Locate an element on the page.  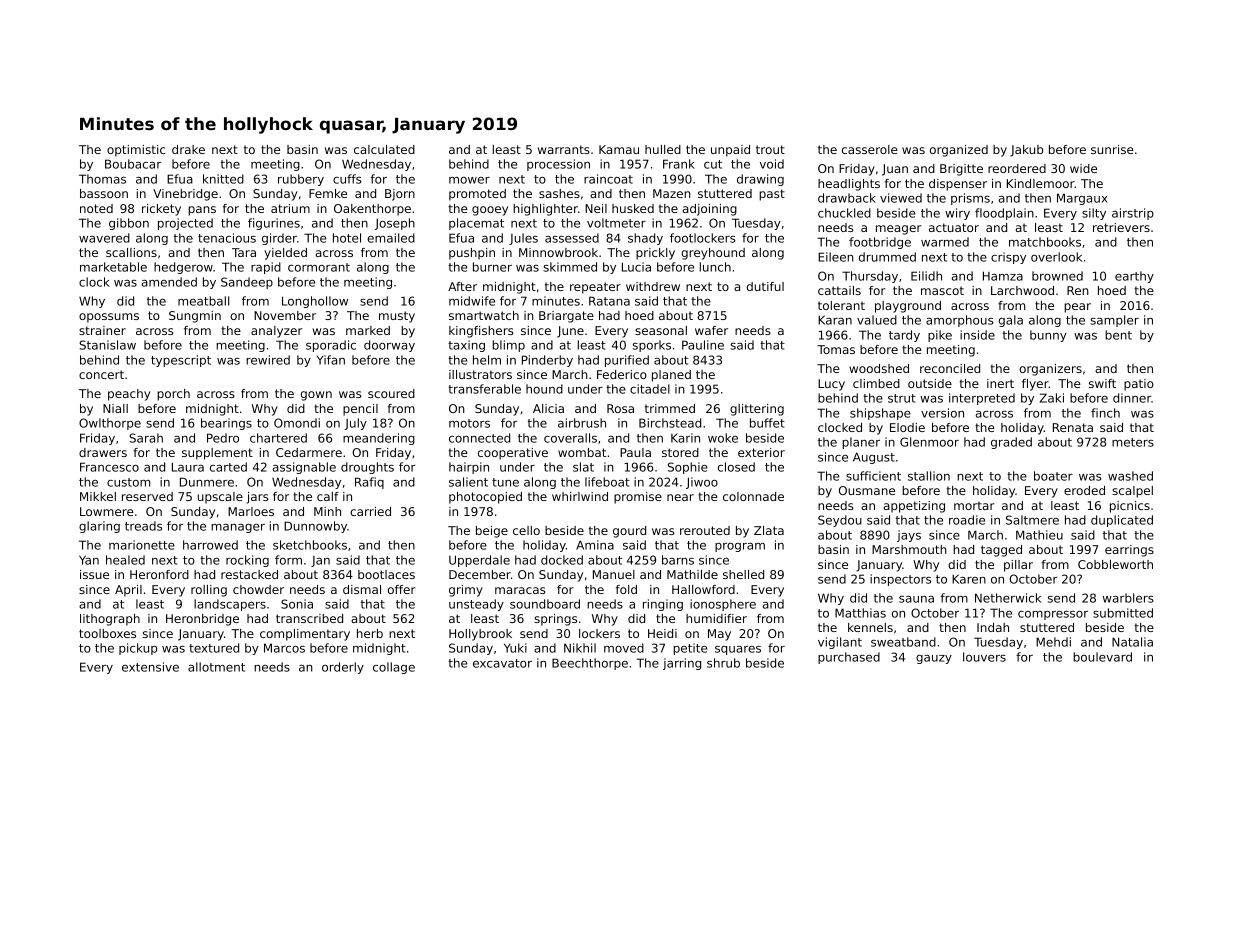
graded is located at coordinates (1011, 443).
